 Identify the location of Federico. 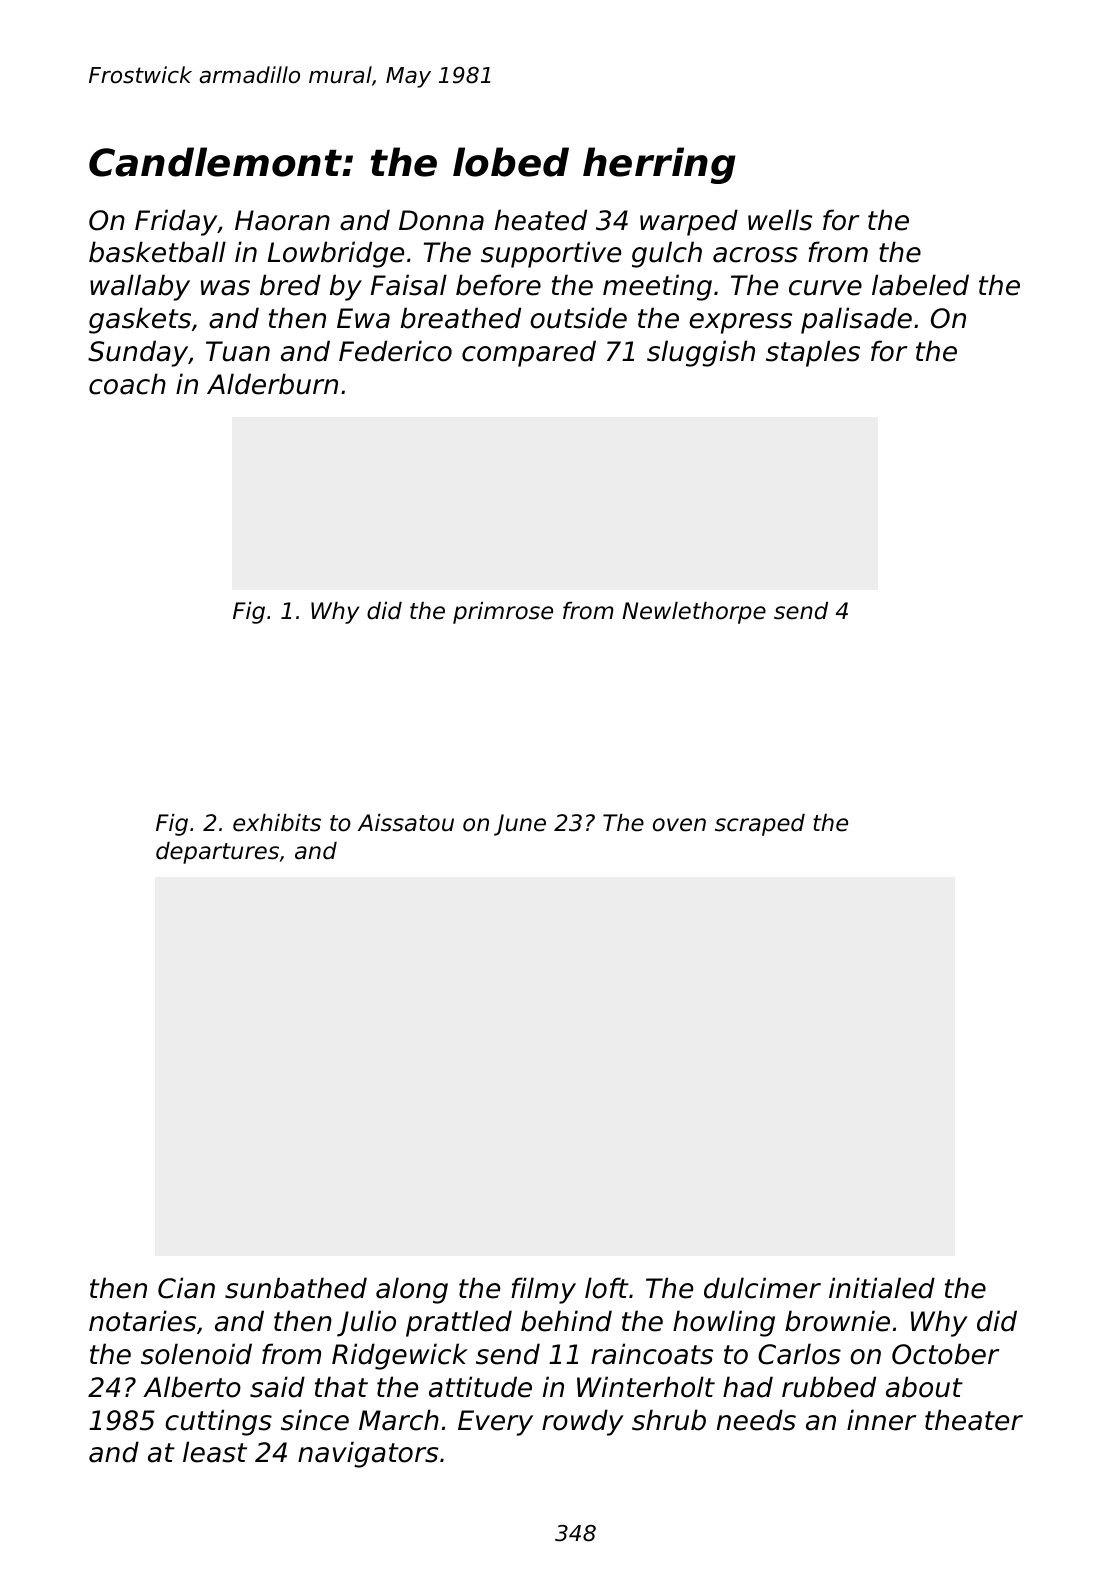
(395, 351).
